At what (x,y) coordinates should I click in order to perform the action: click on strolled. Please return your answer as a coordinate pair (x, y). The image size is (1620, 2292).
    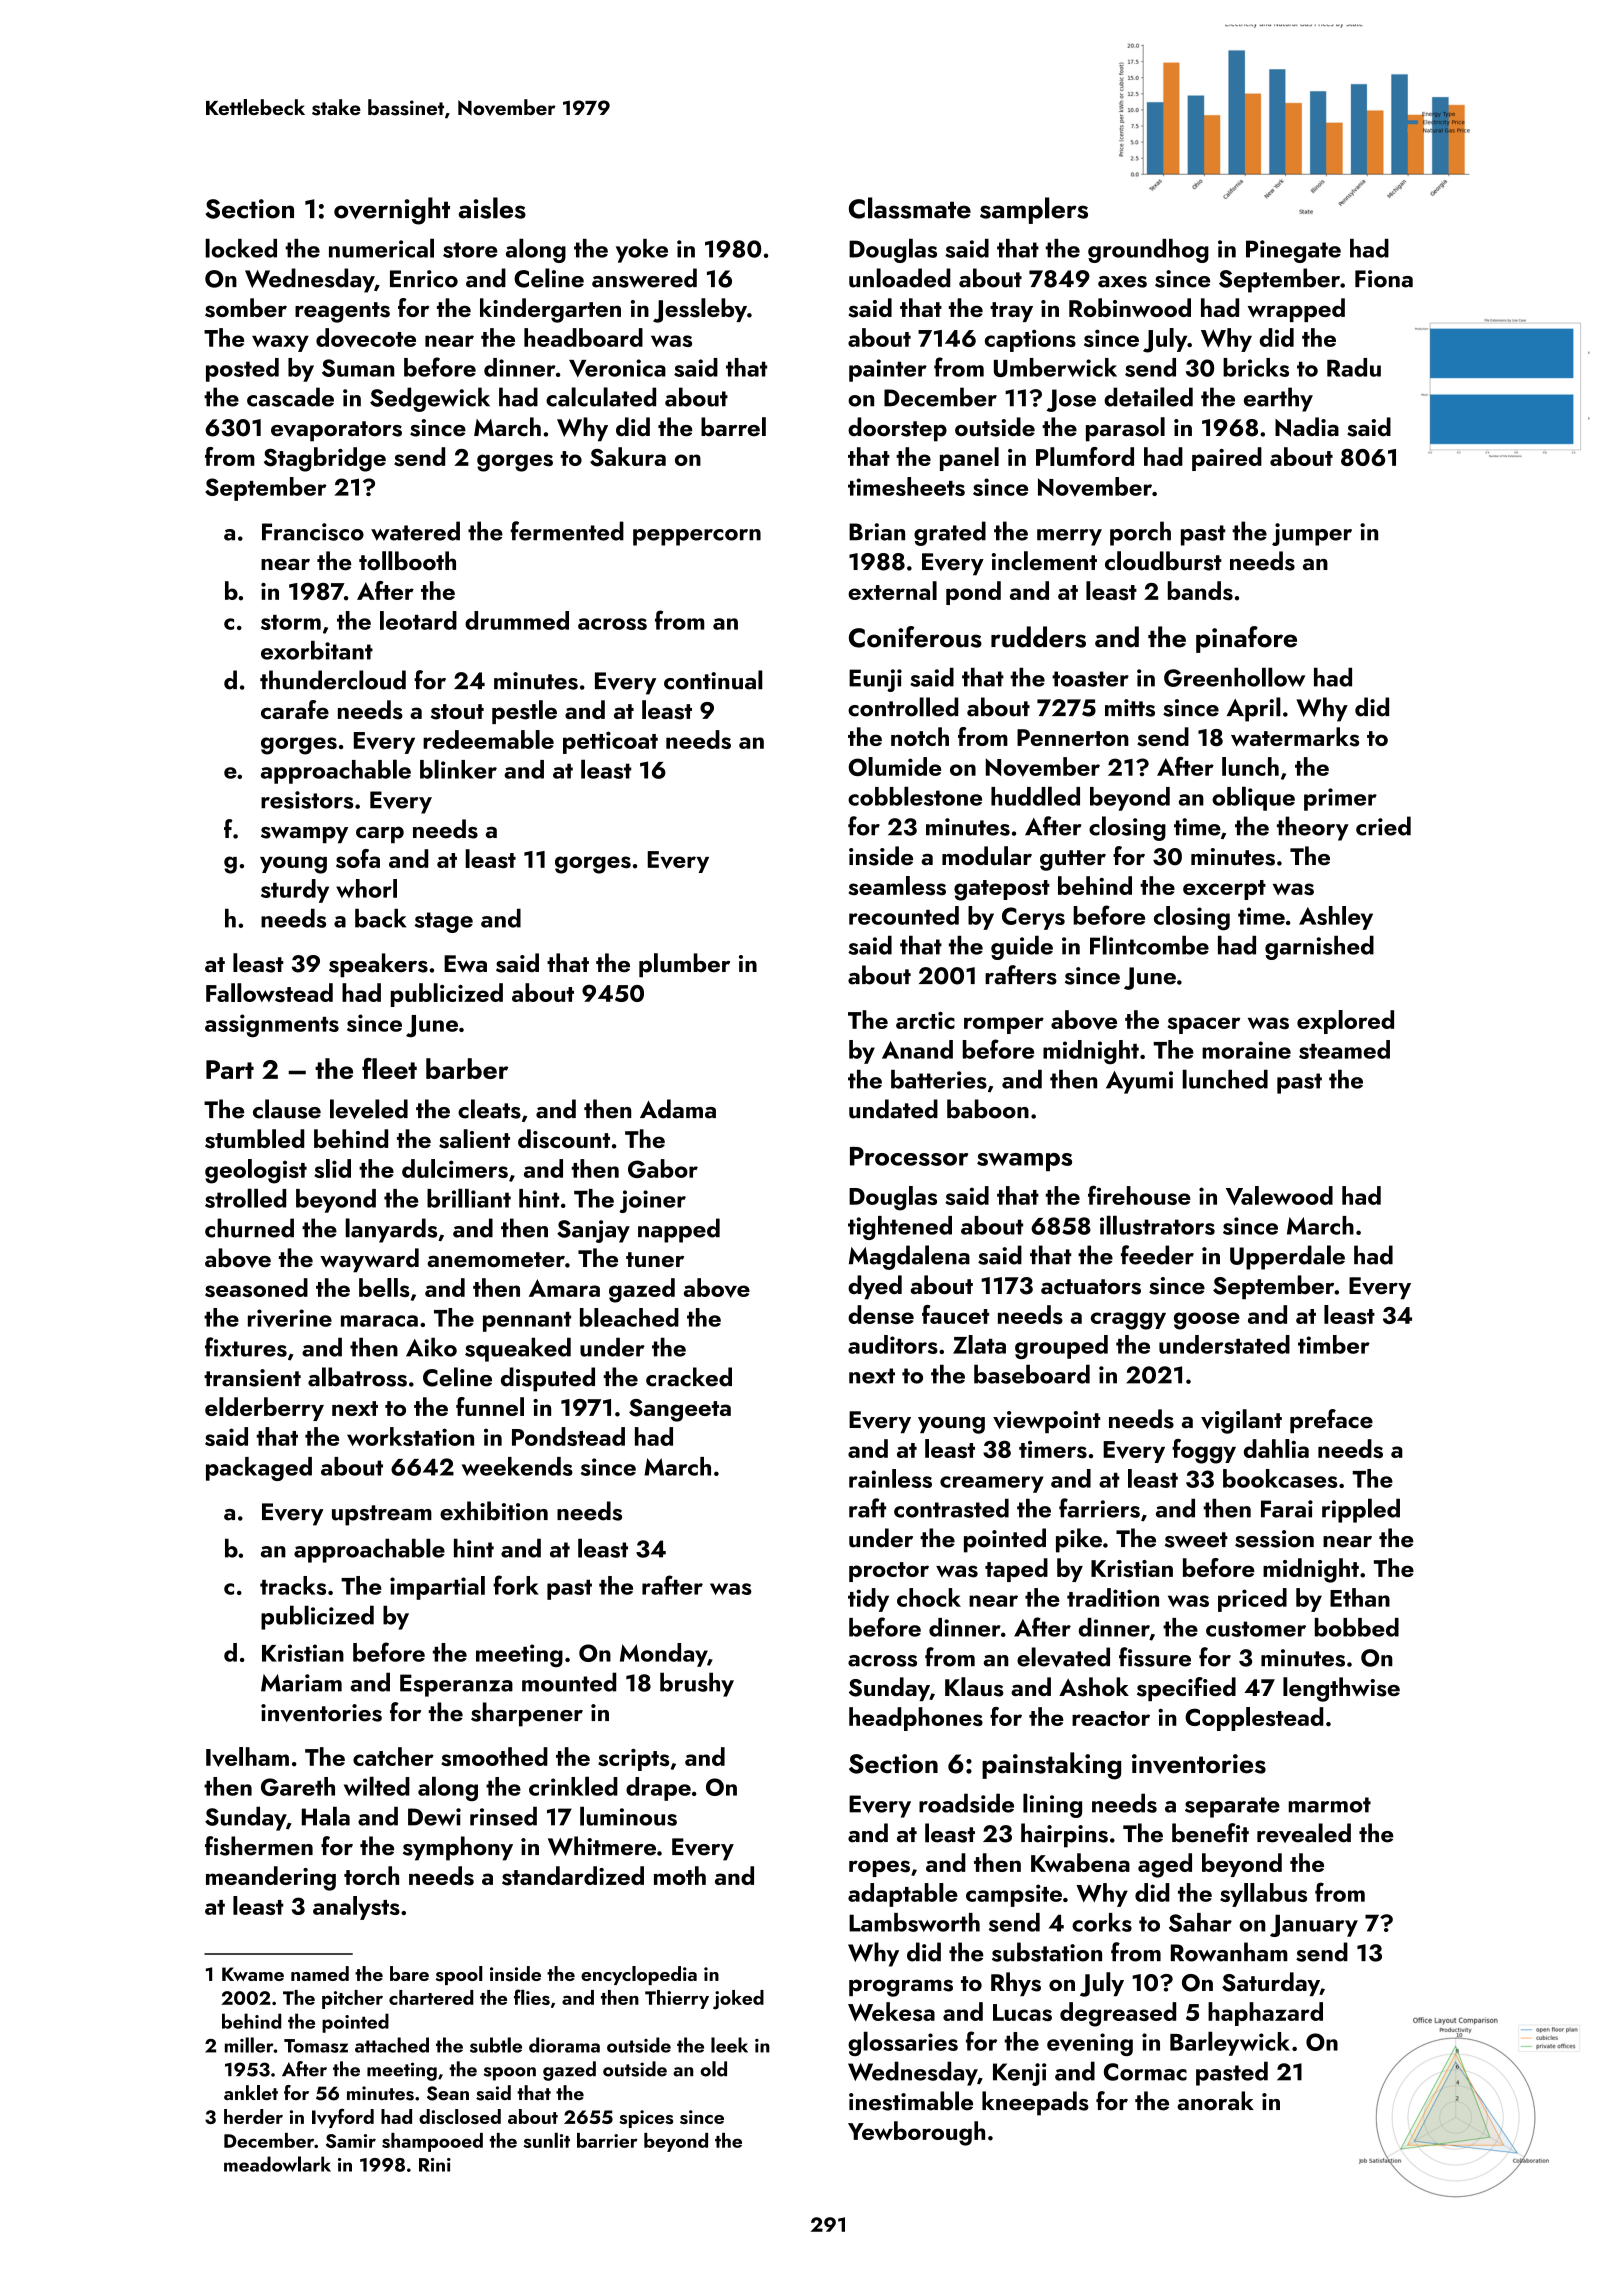
    Looking at the image, I should click on (245, 1198).
